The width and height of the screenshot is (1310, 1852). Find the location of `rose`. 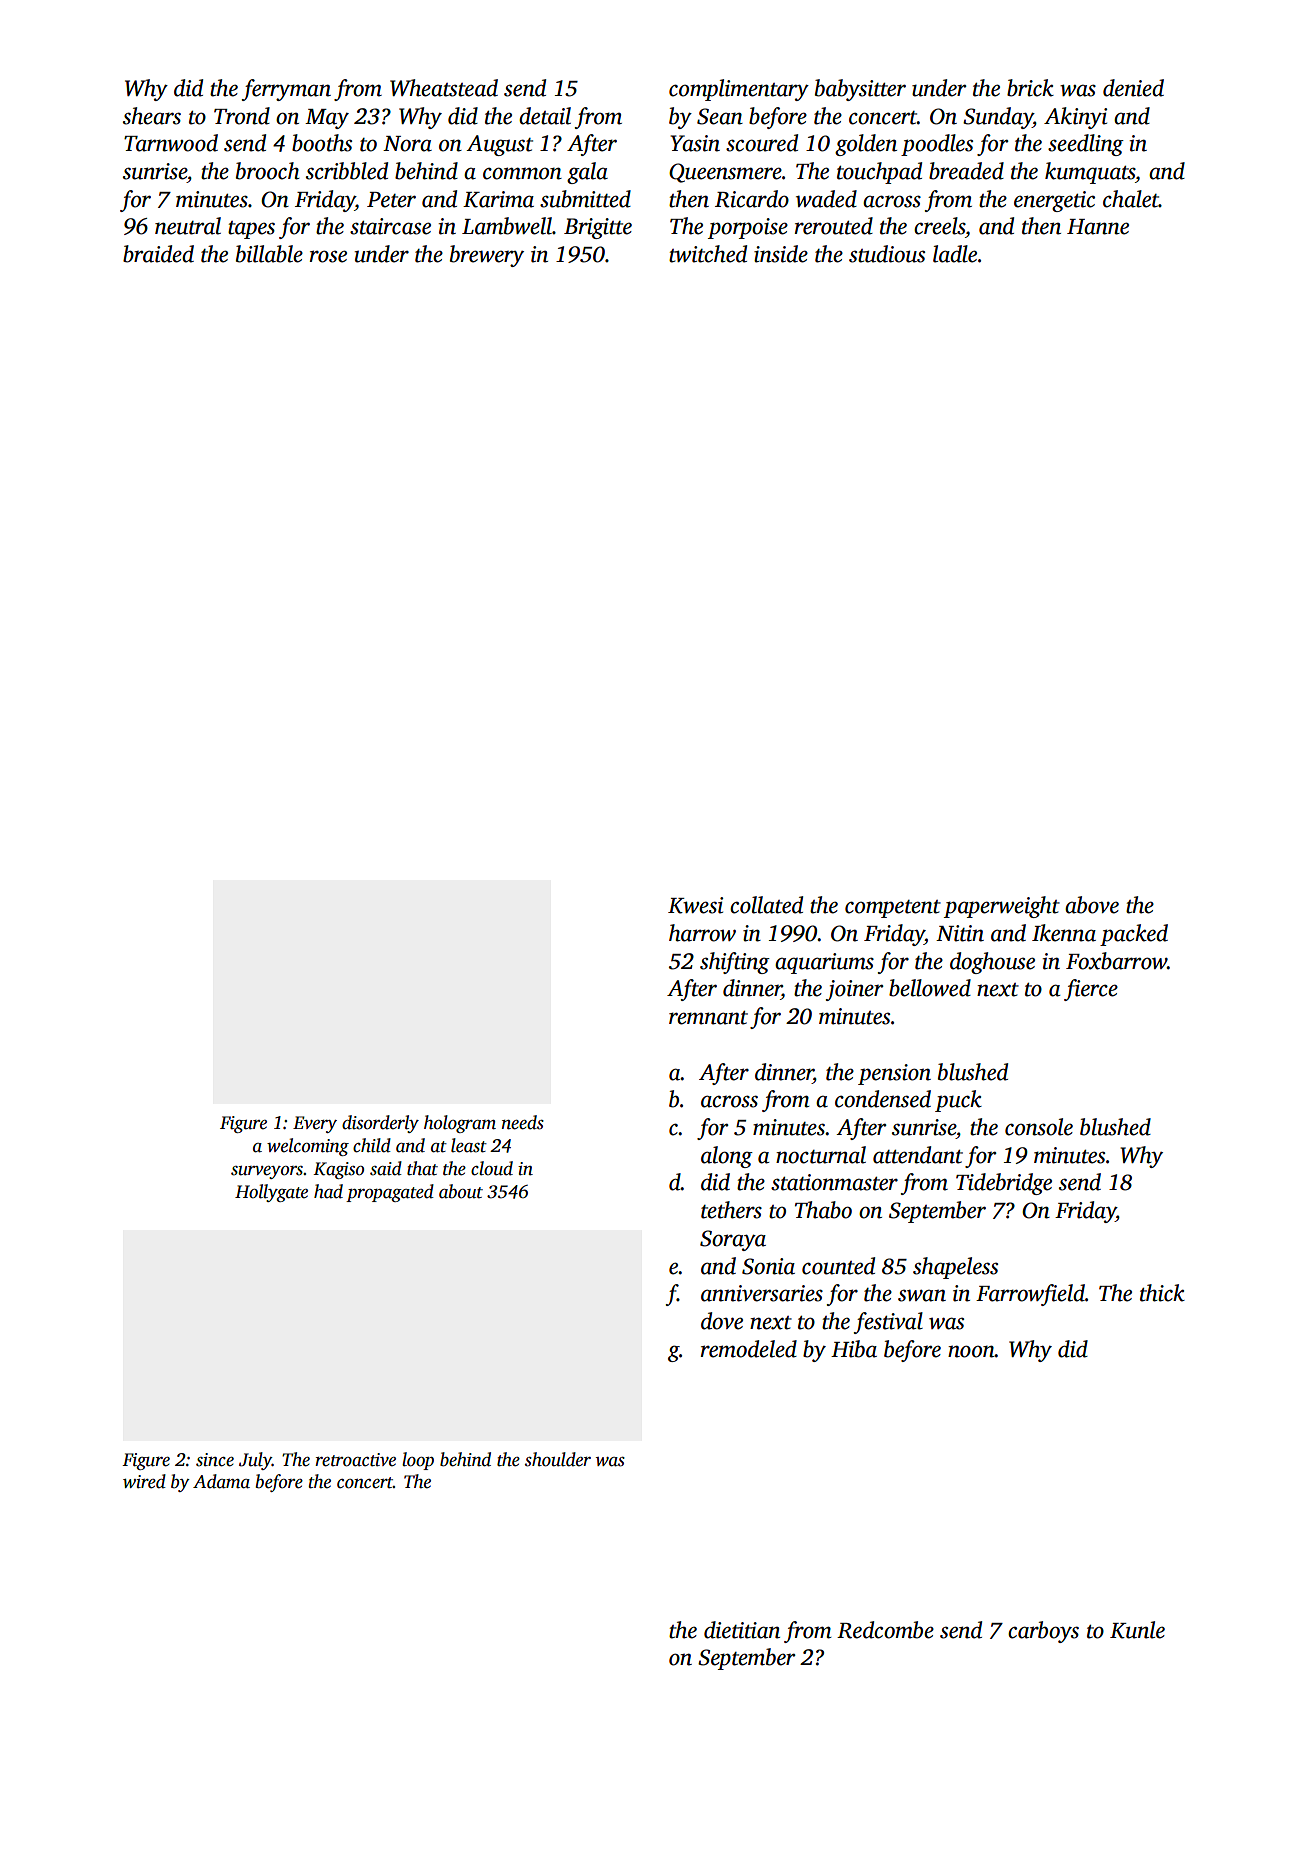

rose is located at coordinates (328, 256).
